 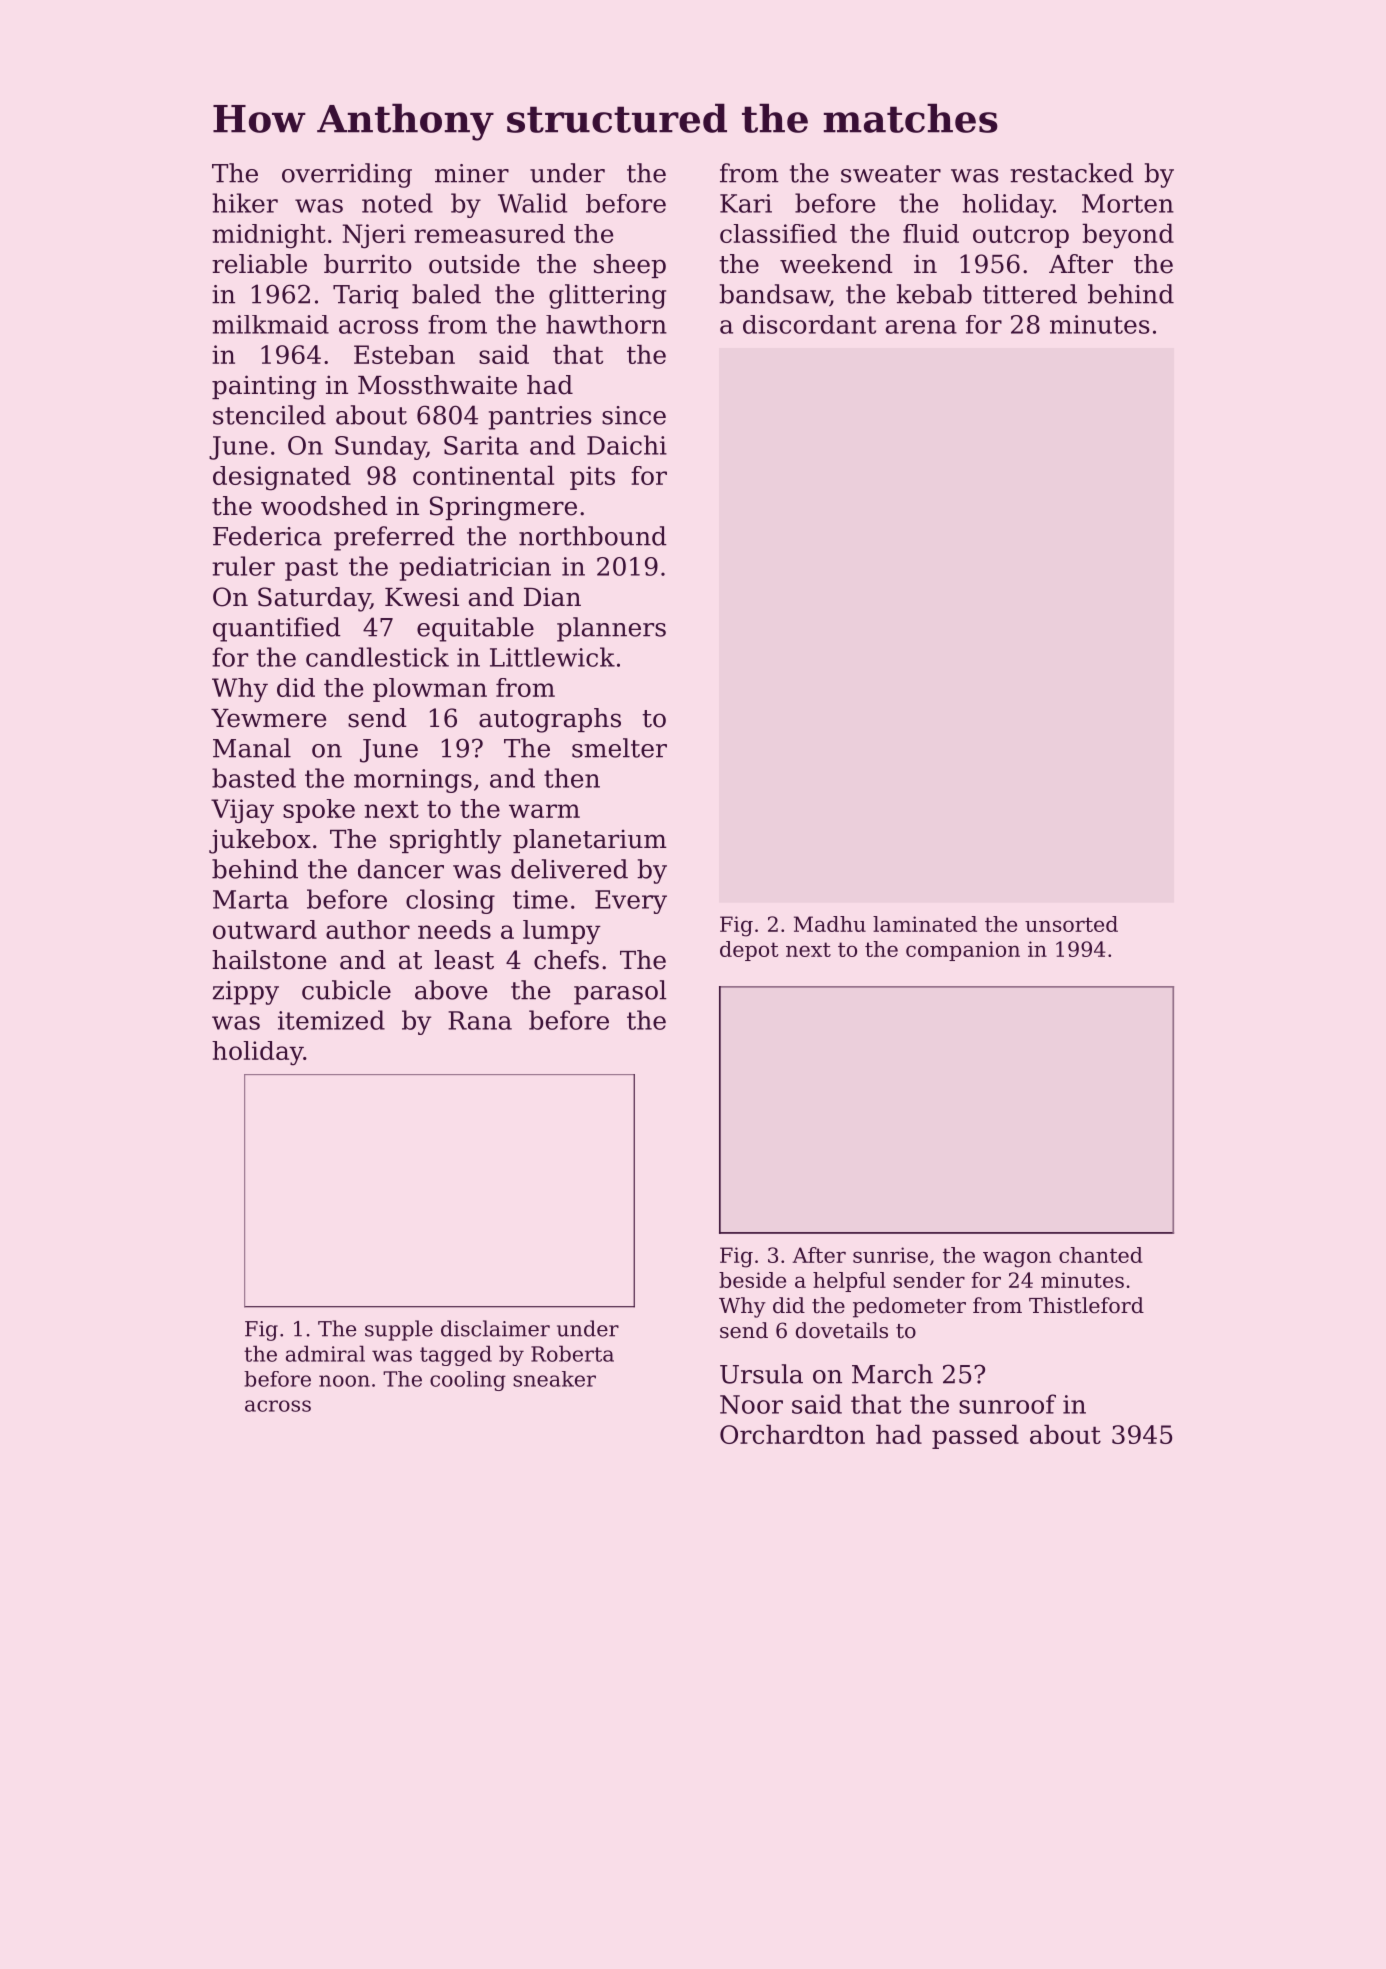 I want to click on unsorted, so click(x=1071, y=924).
